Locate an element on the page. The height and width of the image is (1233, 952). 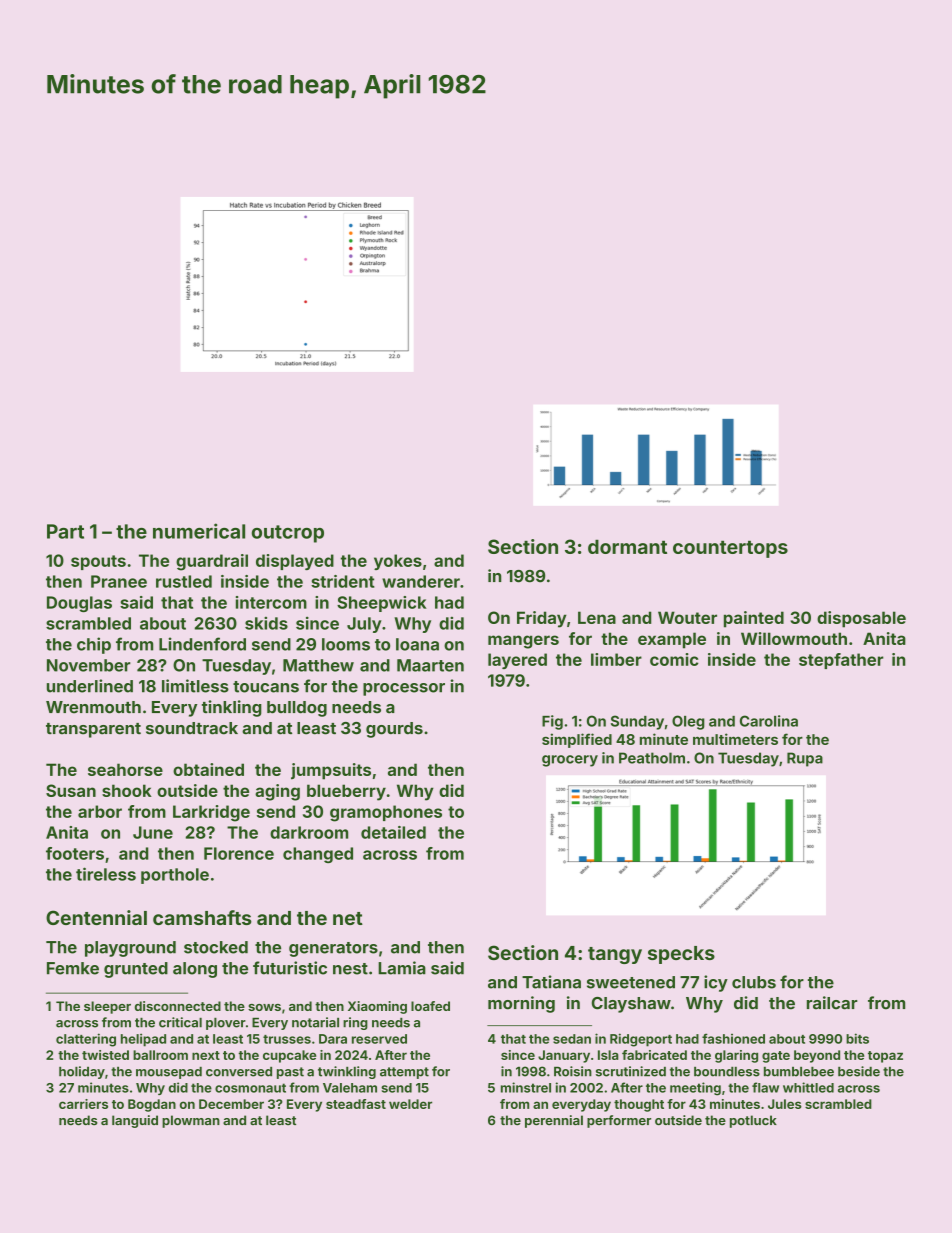
countertops is located at coordinates (730, 549).
